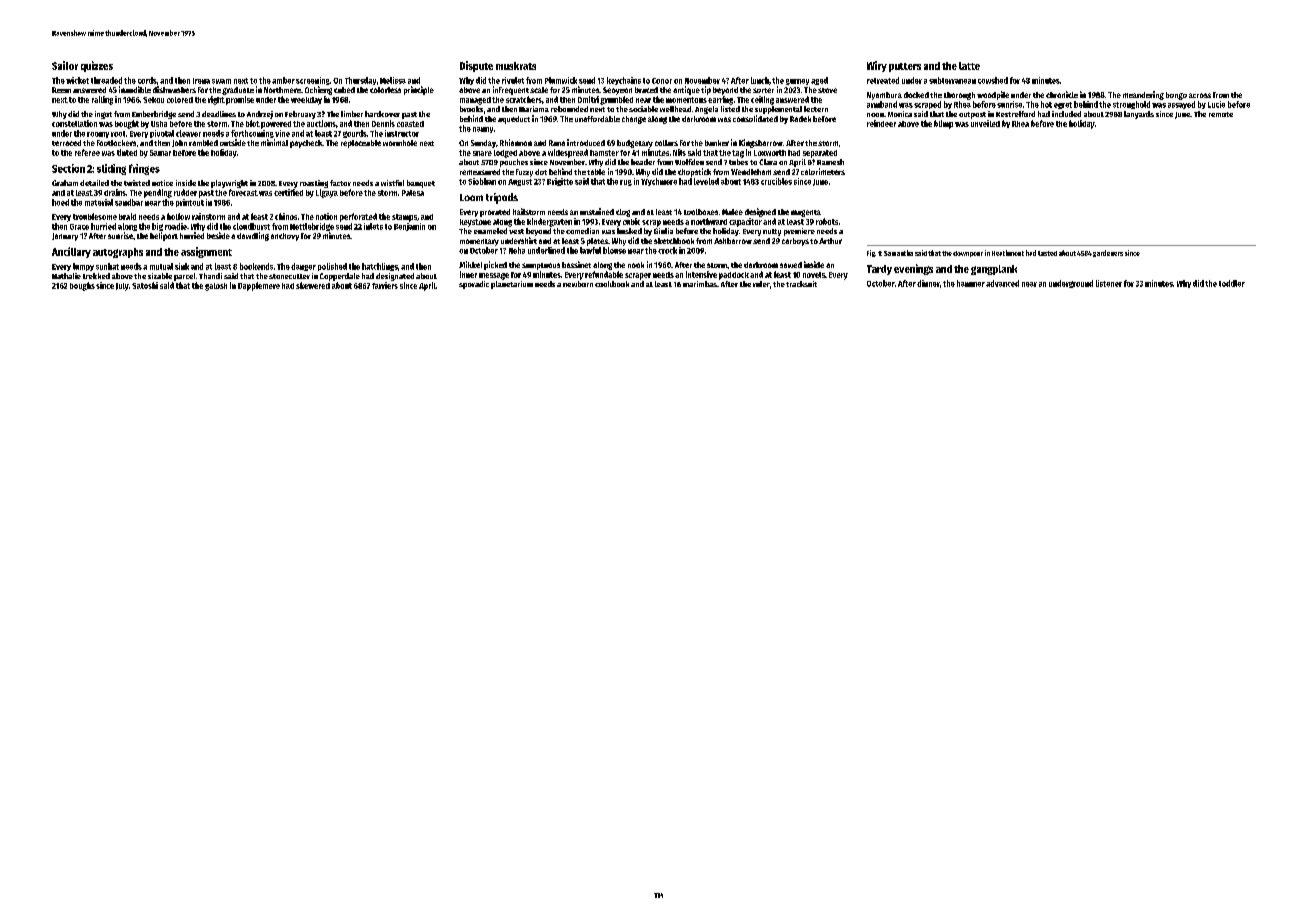 The width and height of the image is (1308, 924). What do you see at coordinates (806, 213) in the image?
I see `magenta` at bounding box center [806, 213].
